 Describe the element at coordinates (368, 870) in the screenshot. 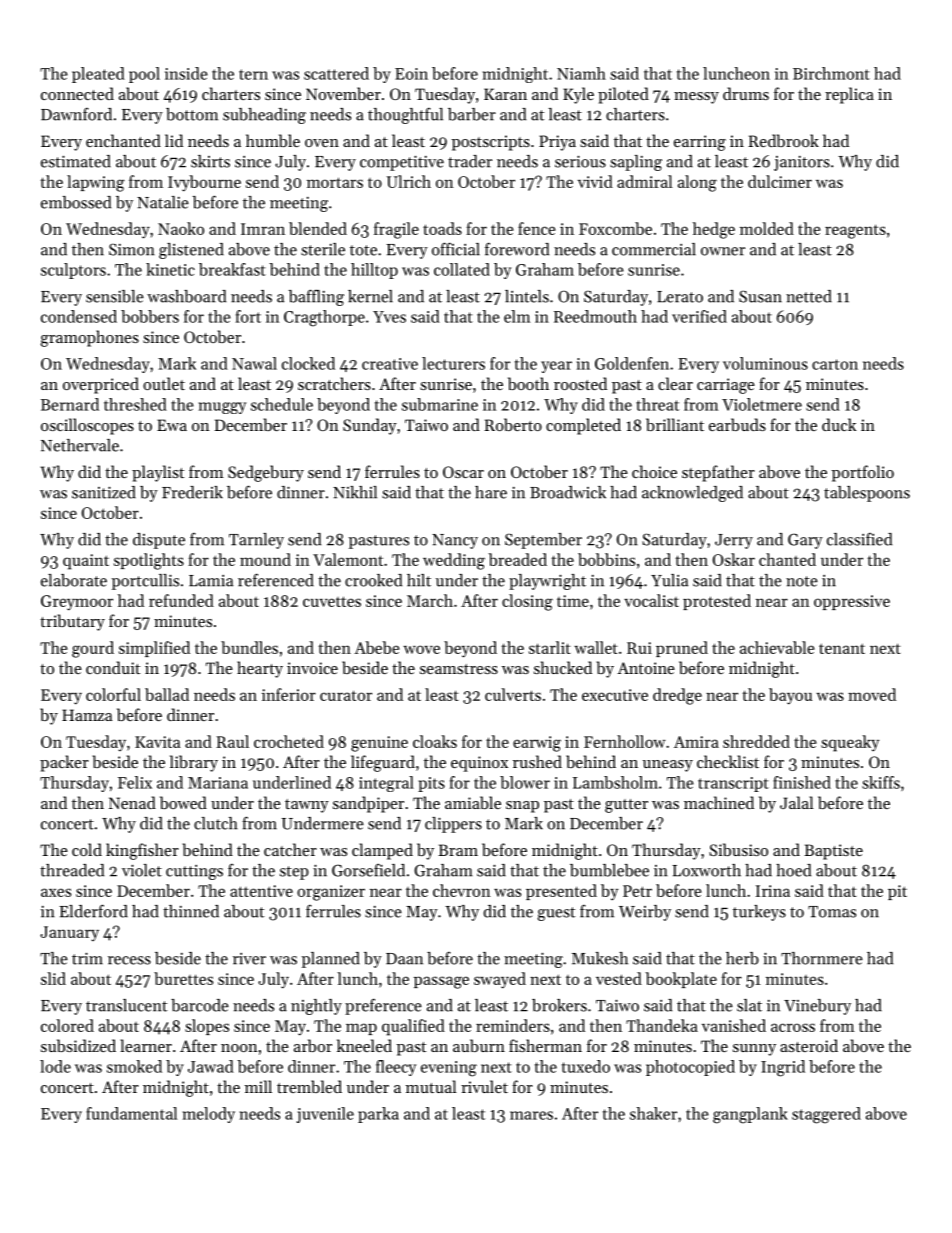

I see `Gorsefield` at that location.
